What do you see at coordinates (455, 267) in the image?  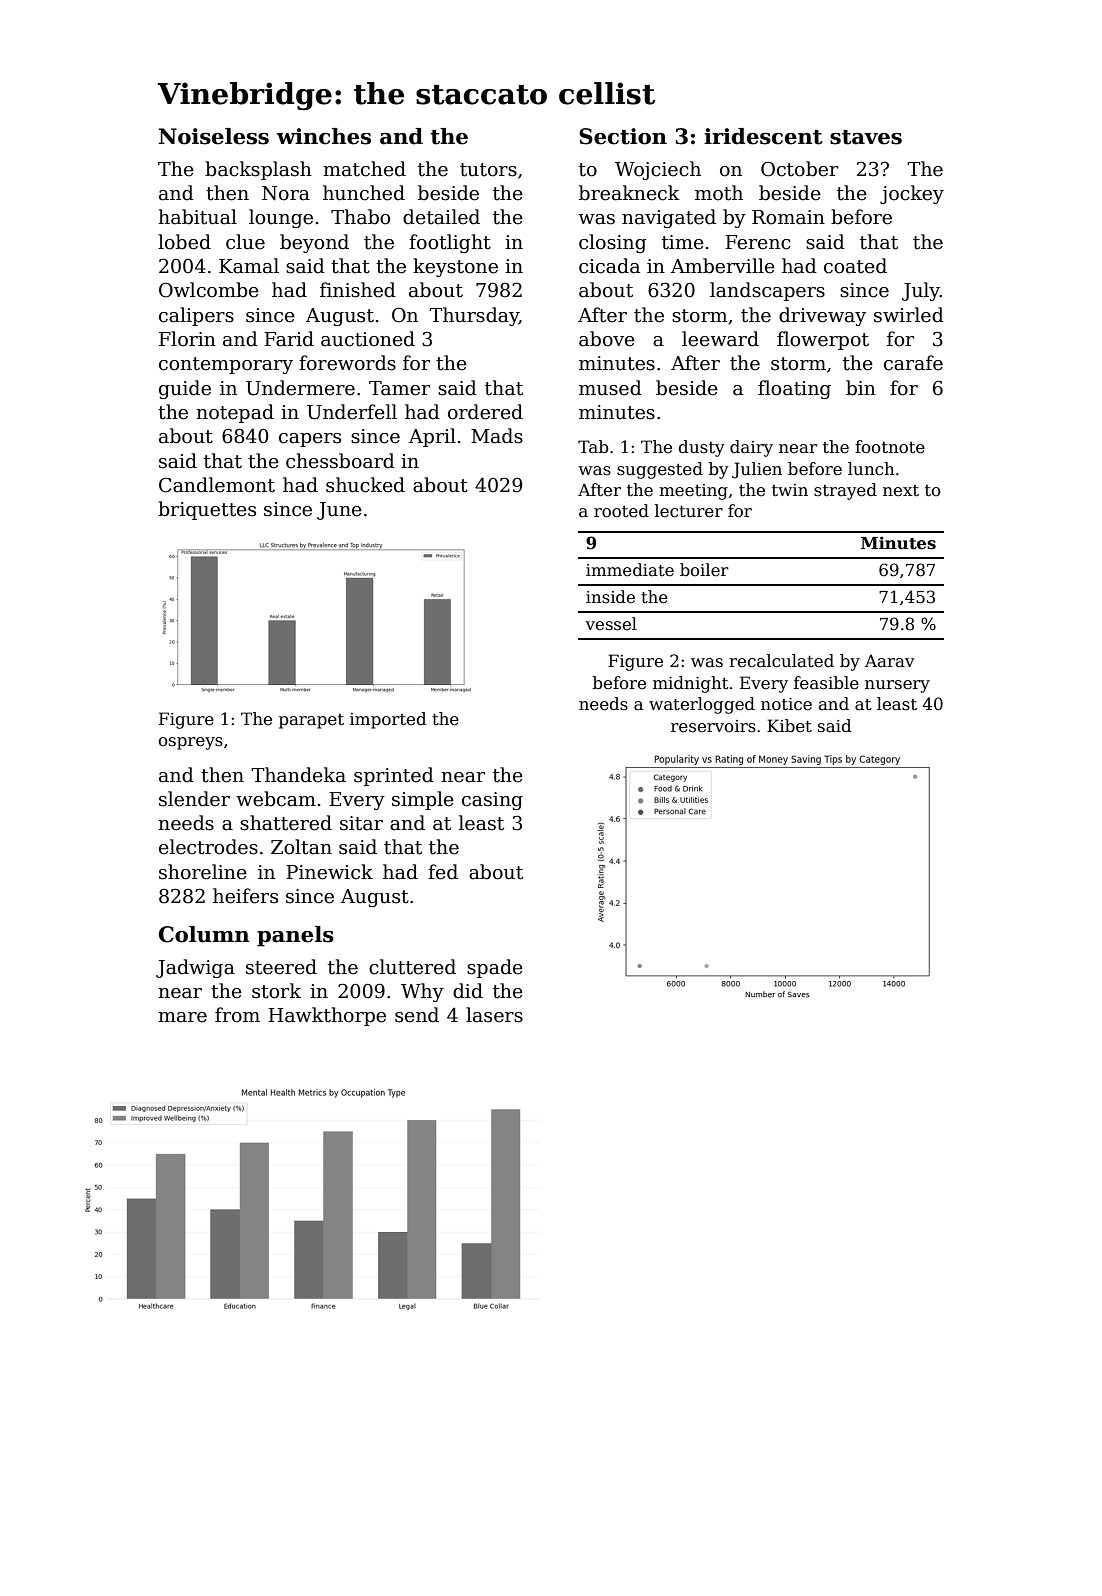 I see `keystone` at bounding box center [455, 267].
